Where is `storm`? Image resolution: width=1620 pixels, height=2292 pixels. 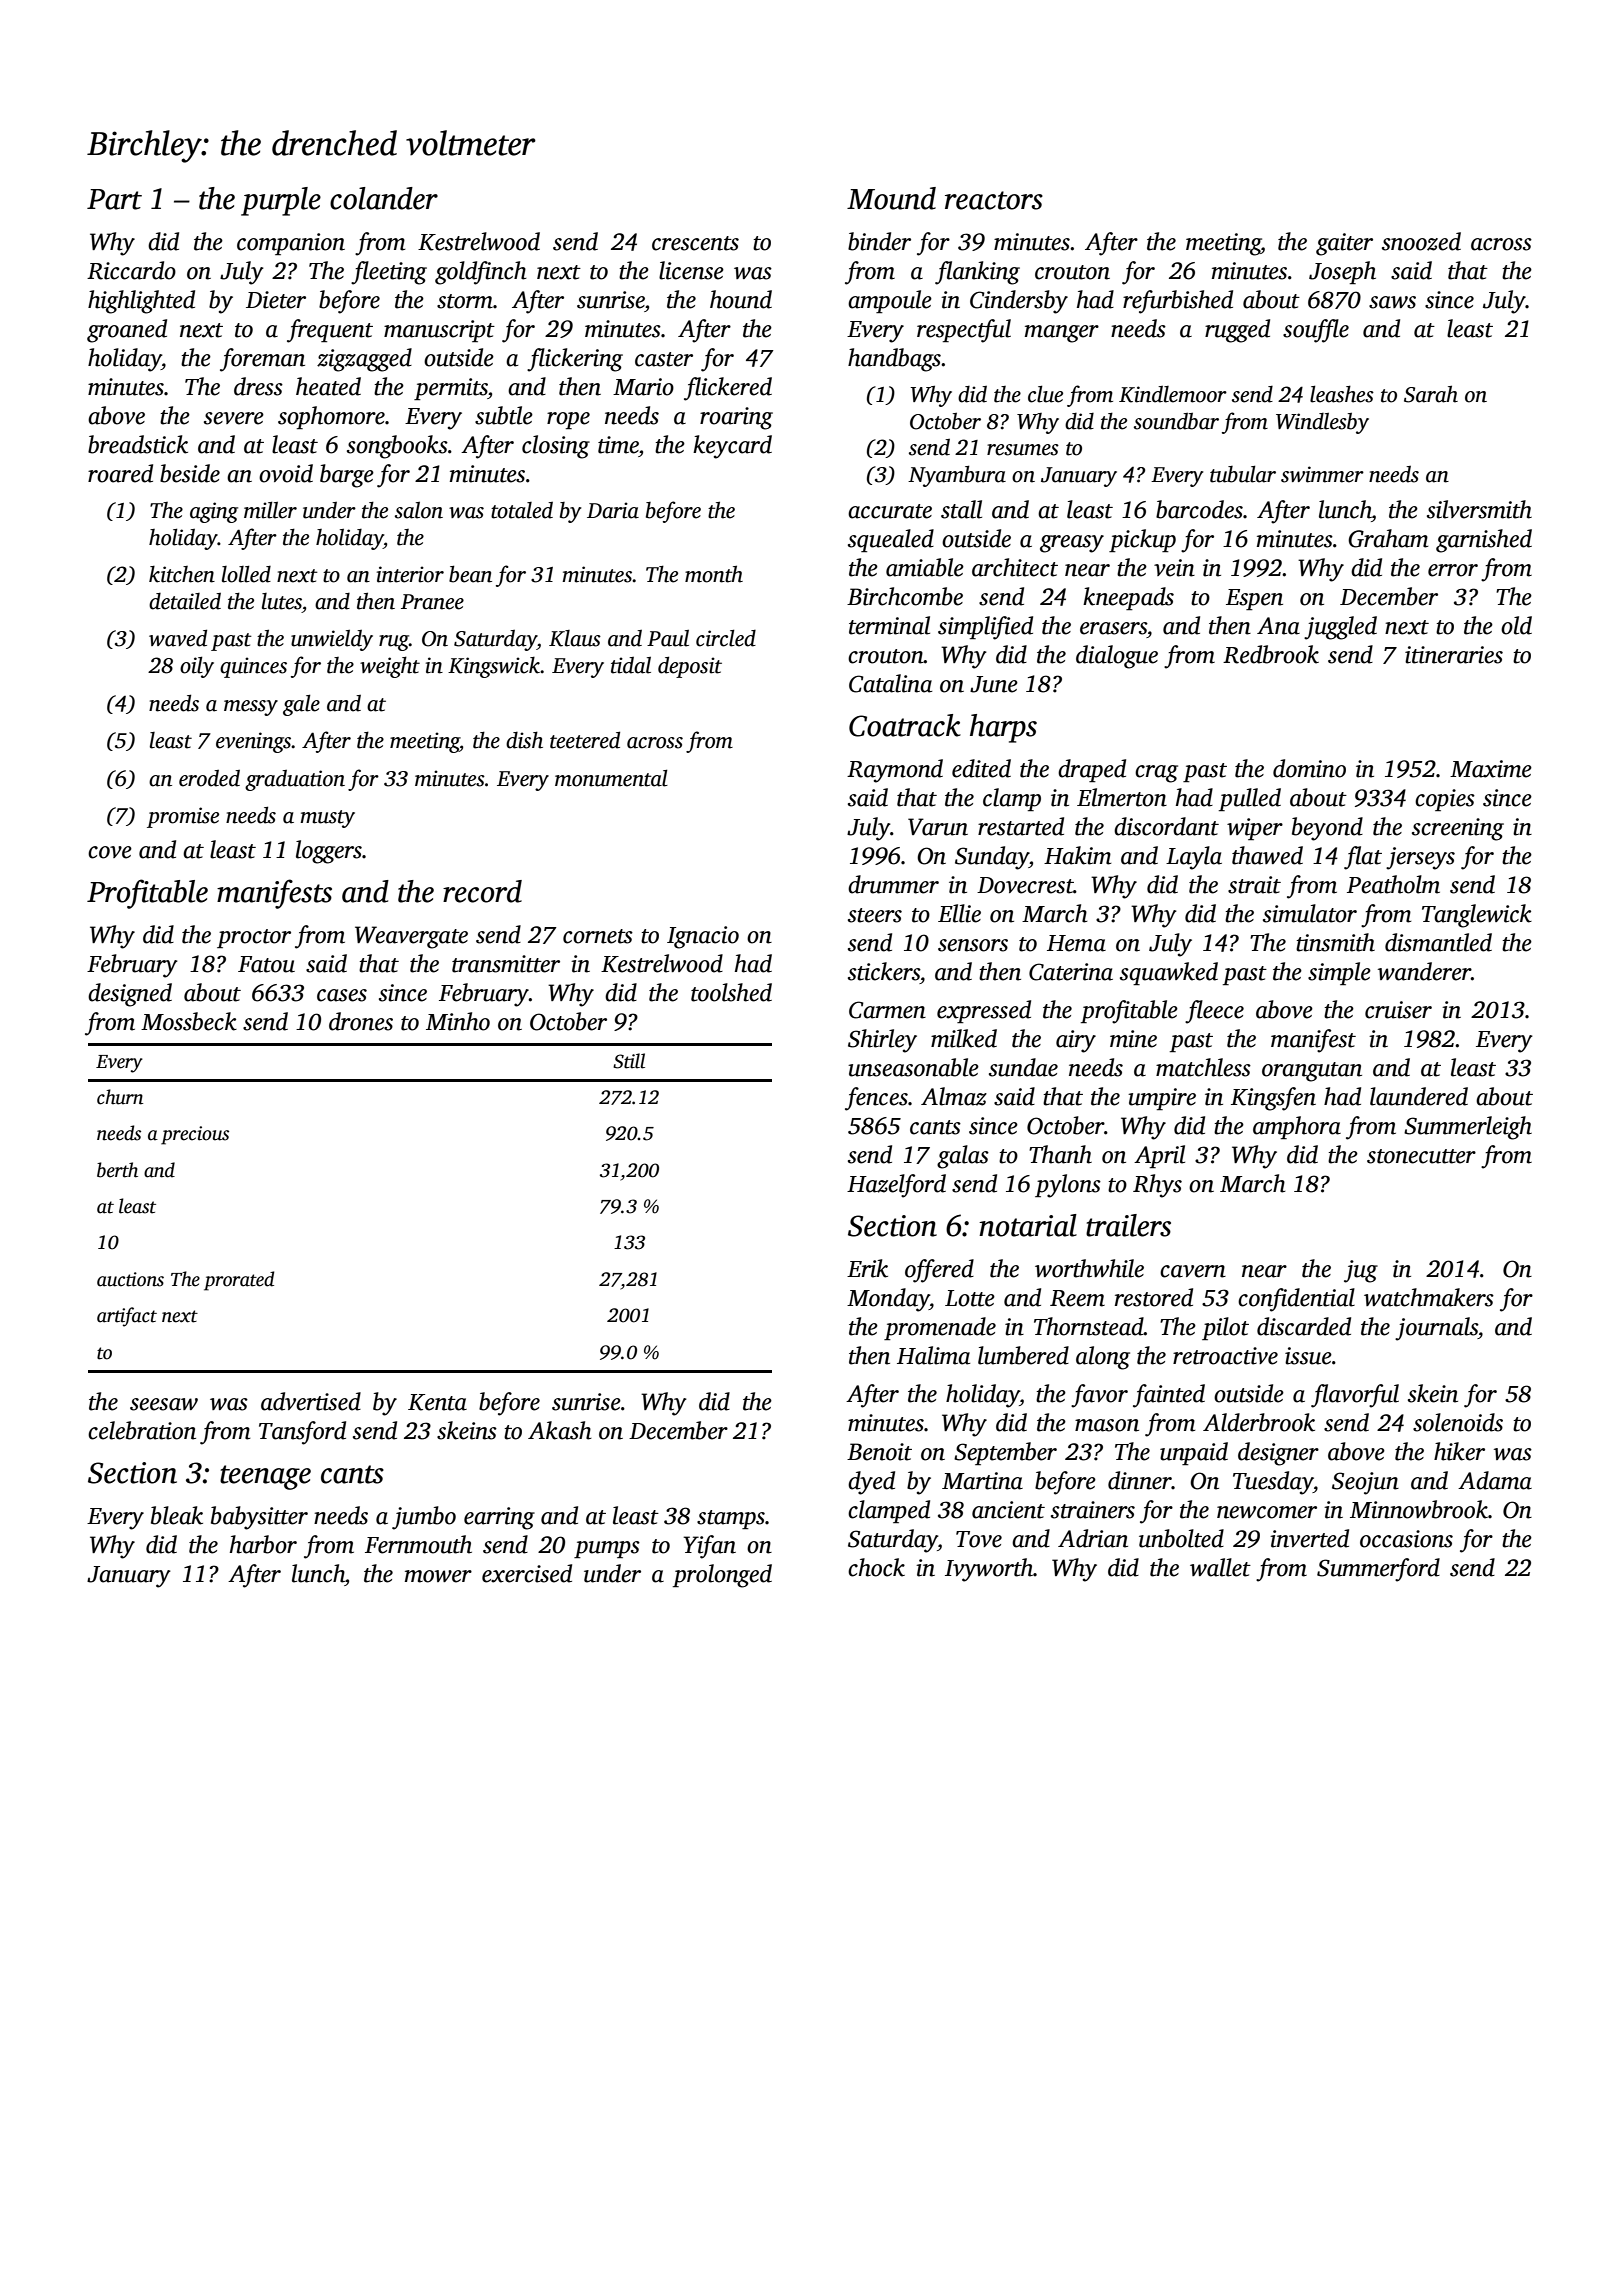
storm is located at coordinates (465, 301).
